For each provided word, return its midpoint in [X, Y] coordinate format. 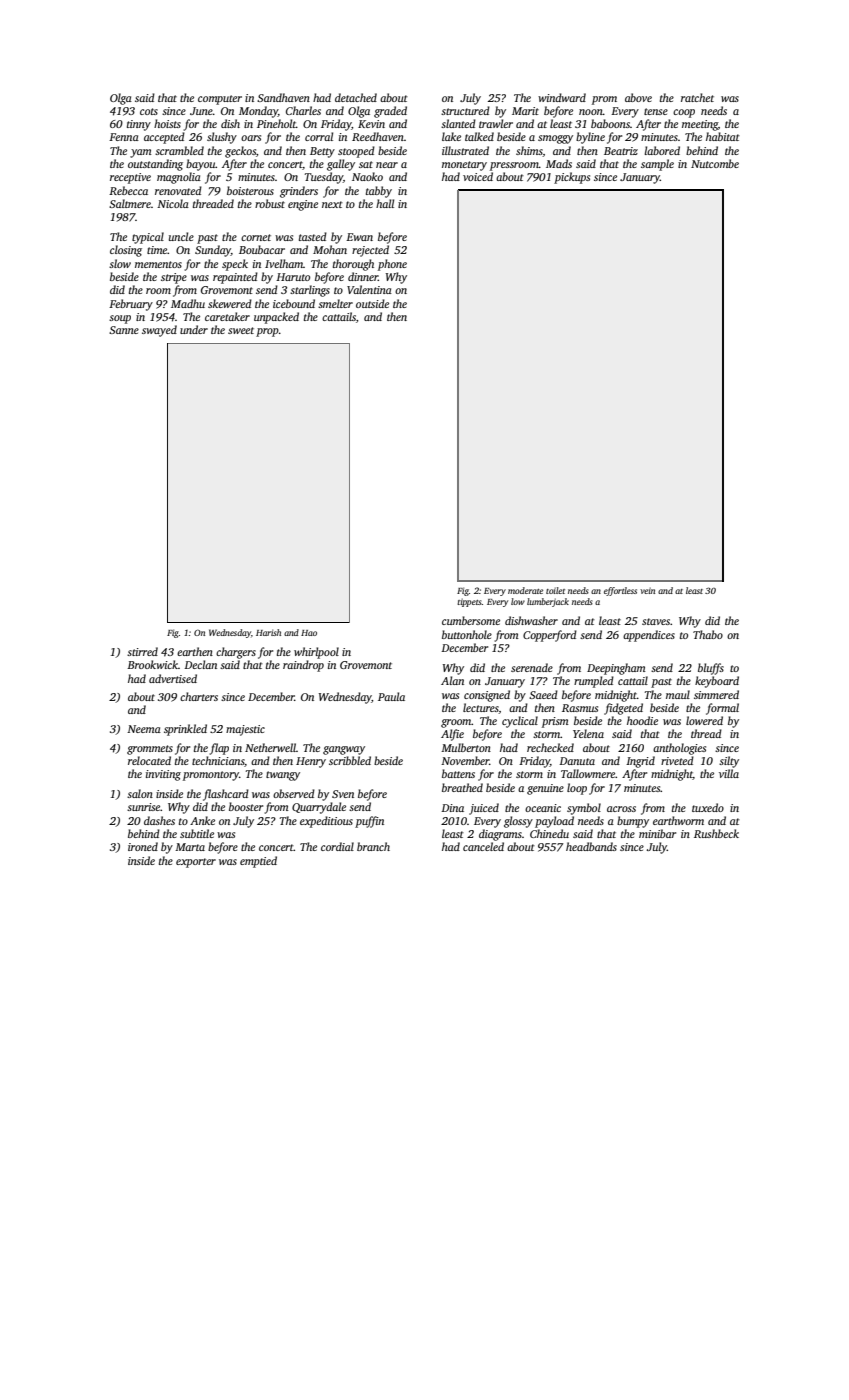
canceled [483, 846]
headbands [591, 846]
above [638, 97]
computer [220, 100]
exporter [196, 863]
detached [356, 97]
